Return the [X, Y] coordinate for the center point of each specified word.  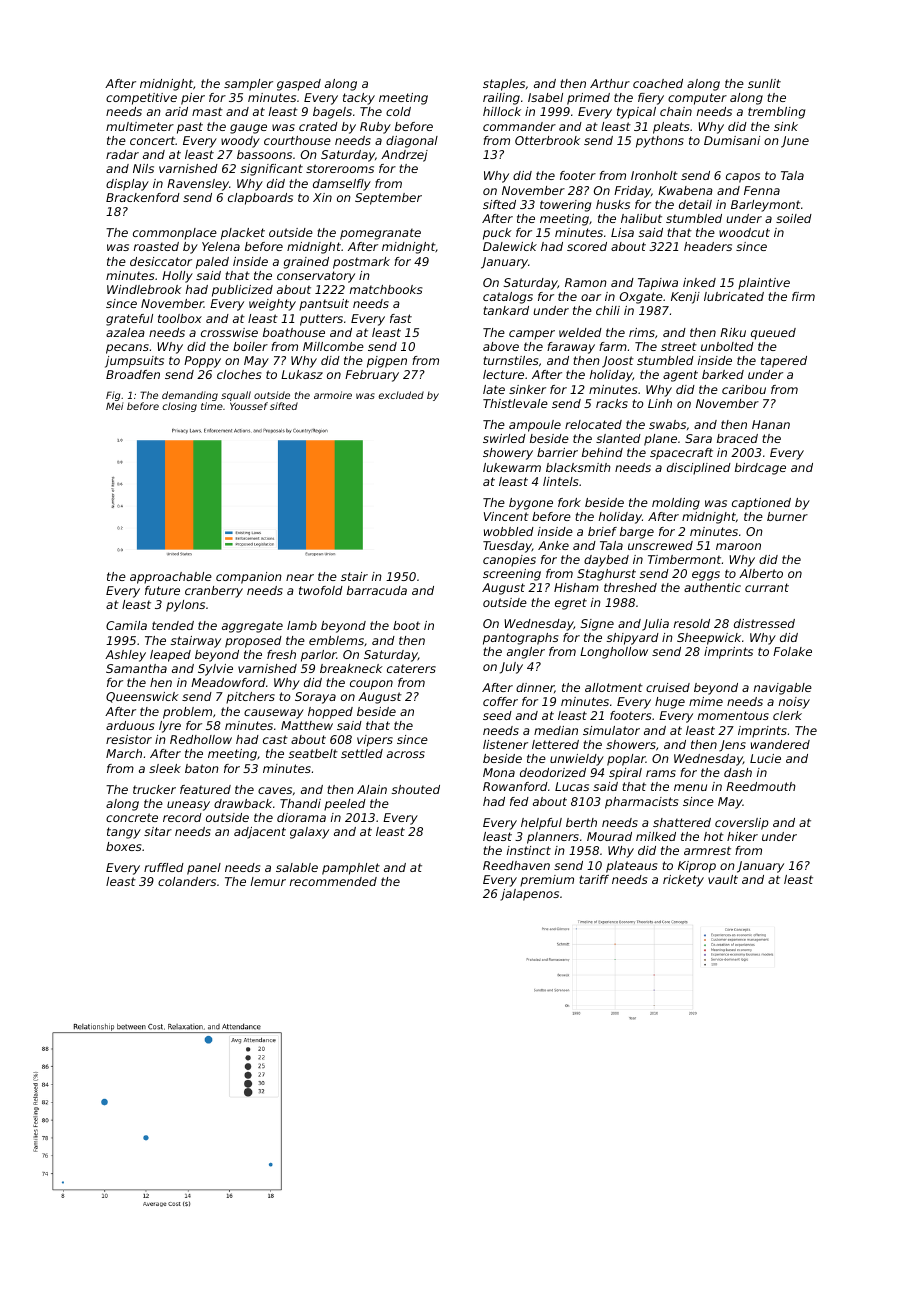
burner [787, 516]
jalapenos [529, 895]
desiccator [161, 261]
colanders [187, 881]
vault [723, 879]
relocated [593, 424]
